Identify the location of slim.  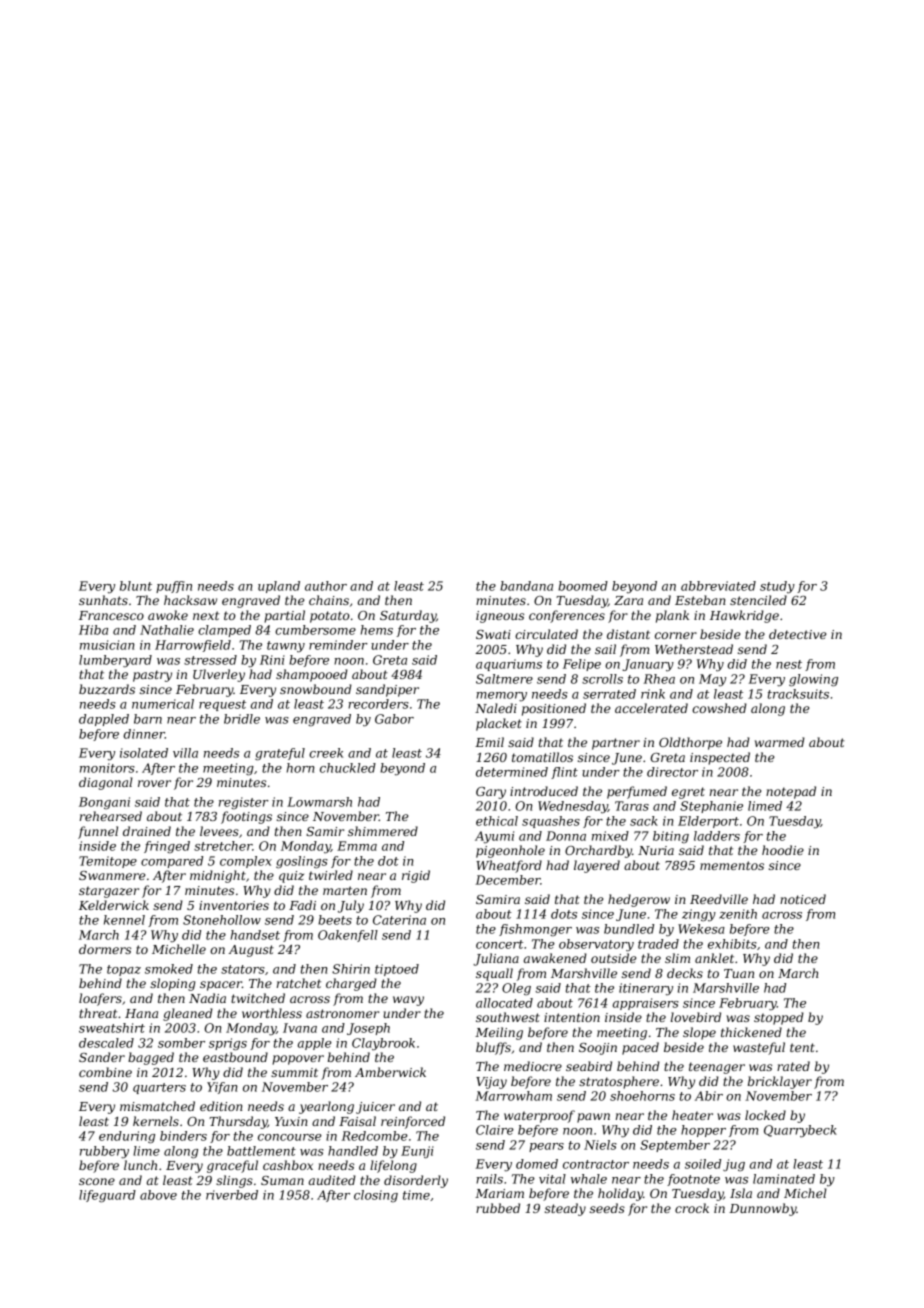
(677, 958).
